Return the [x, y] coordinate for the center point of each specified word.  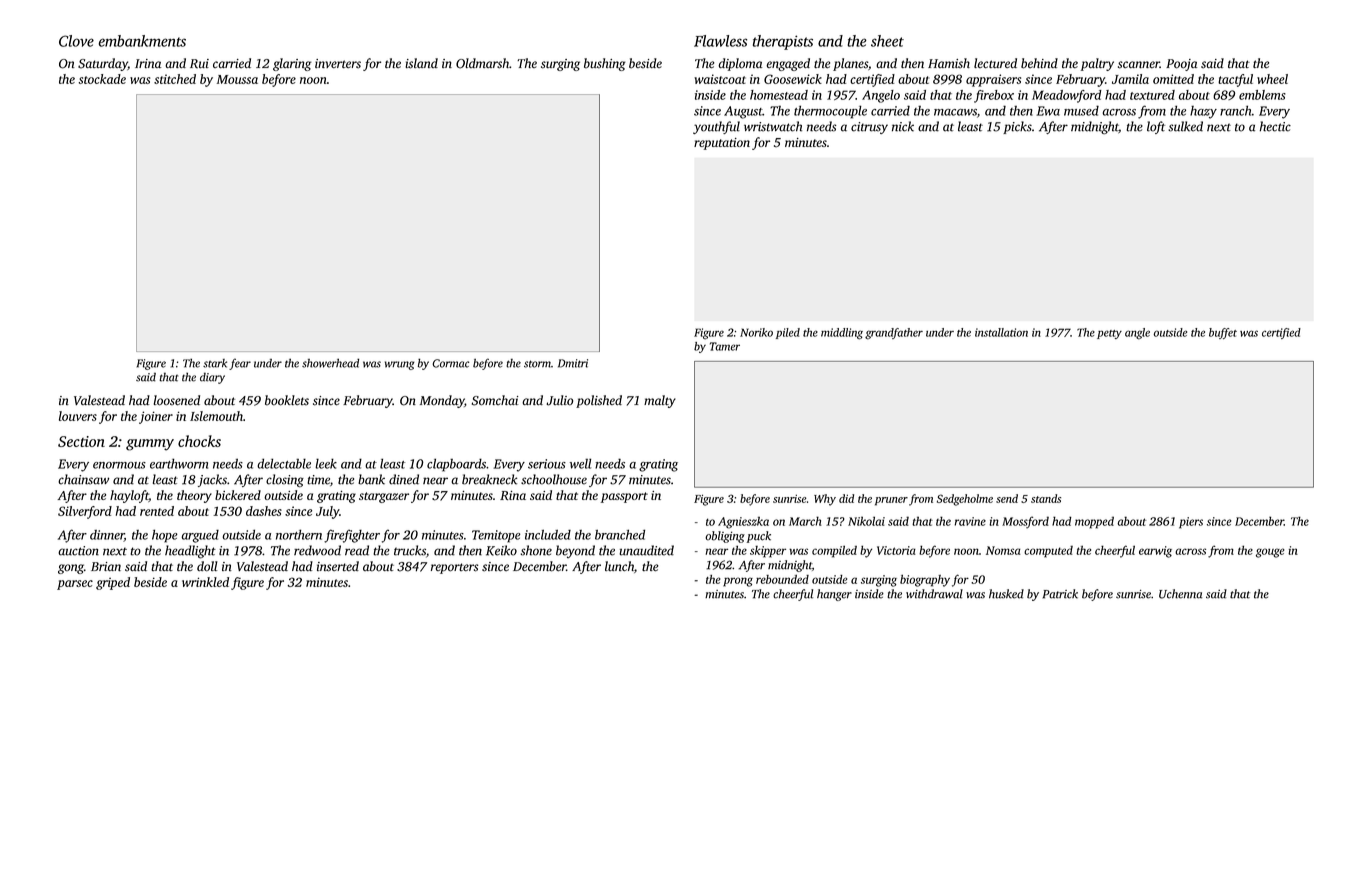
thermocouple [830, 112]
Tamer [725, 346]
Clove [76, 41]
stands [1046, 498]
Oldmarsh [482, 63]
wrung [400, 365]
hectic [1275, 126]
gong [71, 569]
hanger [834, 595]
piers [1191, 523]
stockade [102, 79]
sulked [1185, 126]
